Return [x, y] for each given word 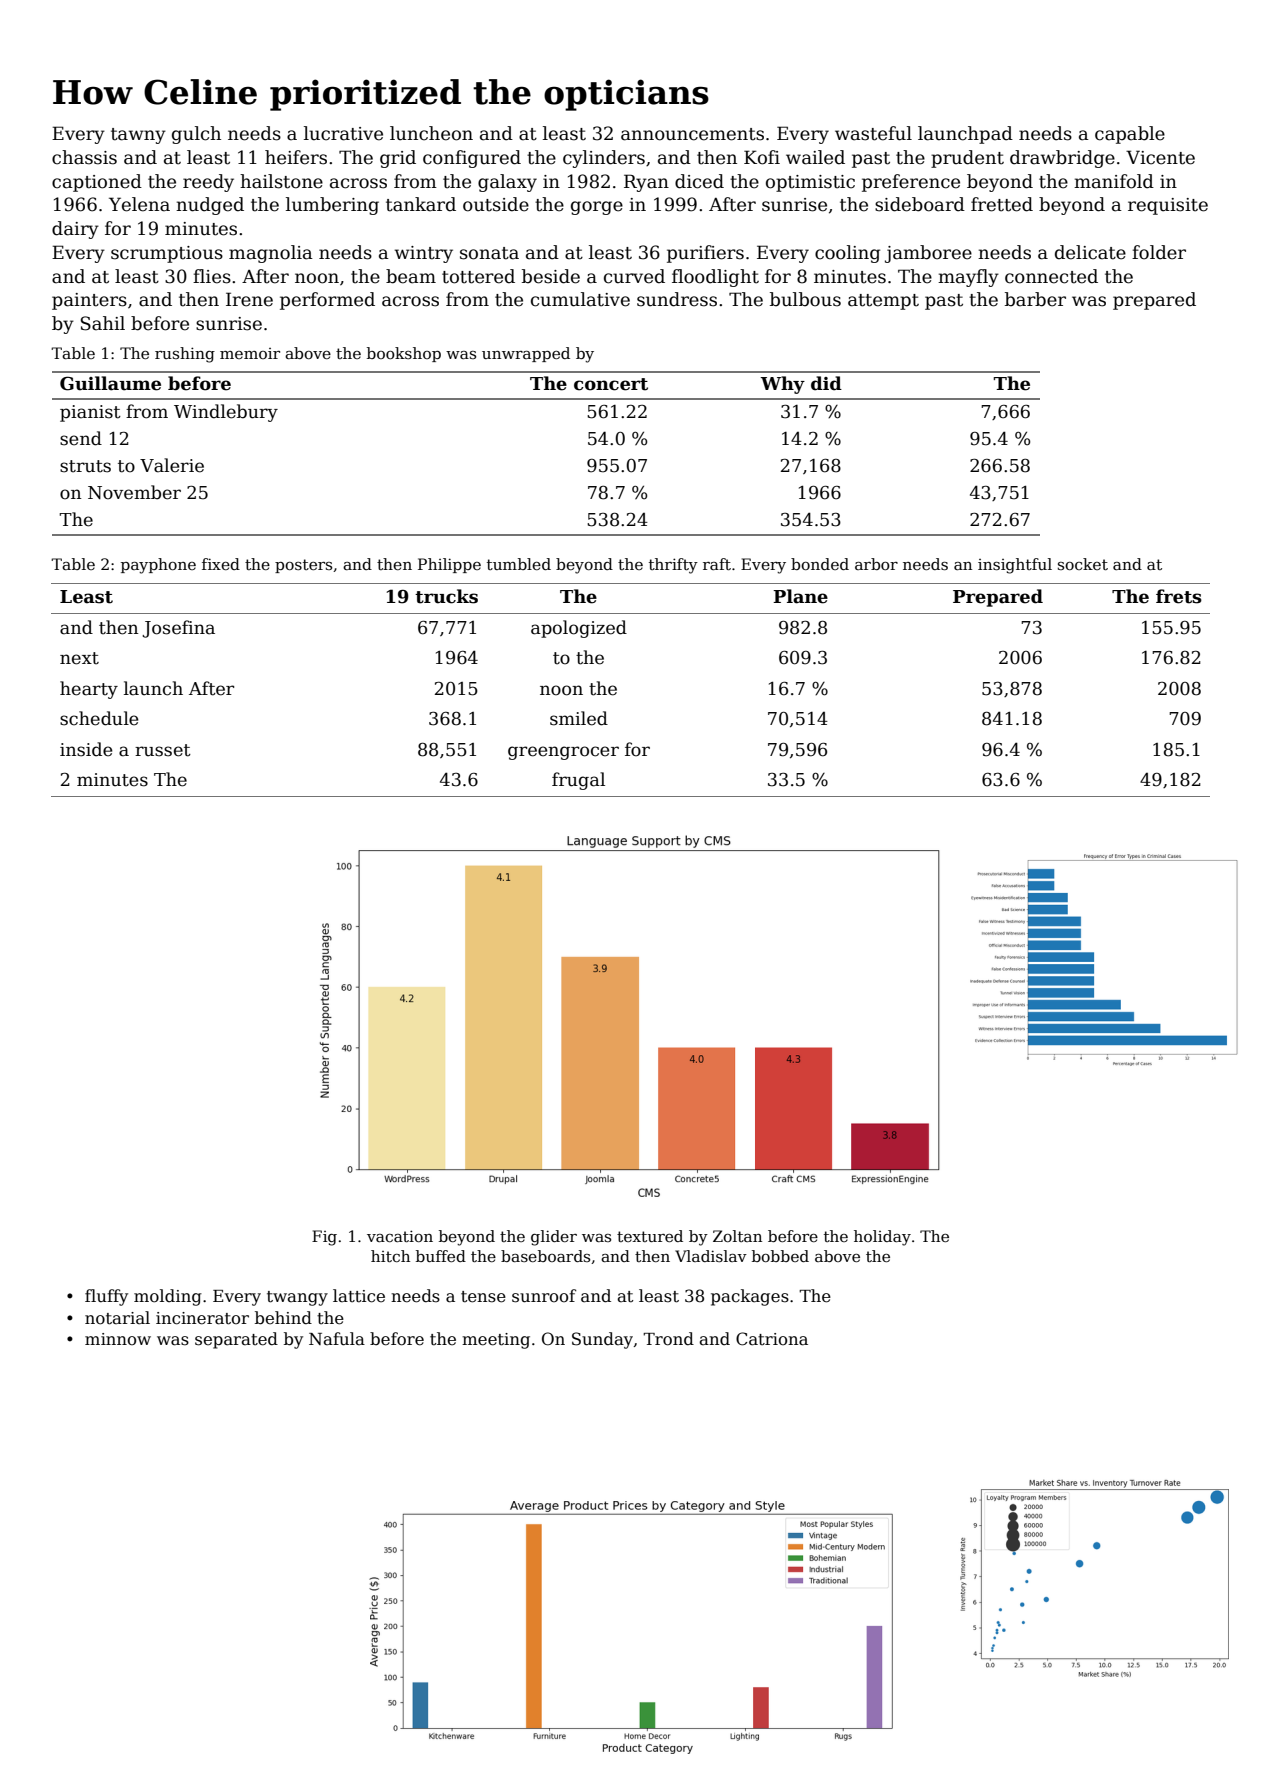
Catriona [772, 1339]
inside [86, 749]
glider [554, 1238]
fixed [221, 564]
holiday [882, 1238]
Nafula [337, 1339]
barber [1035, 299]
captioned [97, 183]
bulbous [805, 299]
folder [1159, 252]
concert [611, 384]
